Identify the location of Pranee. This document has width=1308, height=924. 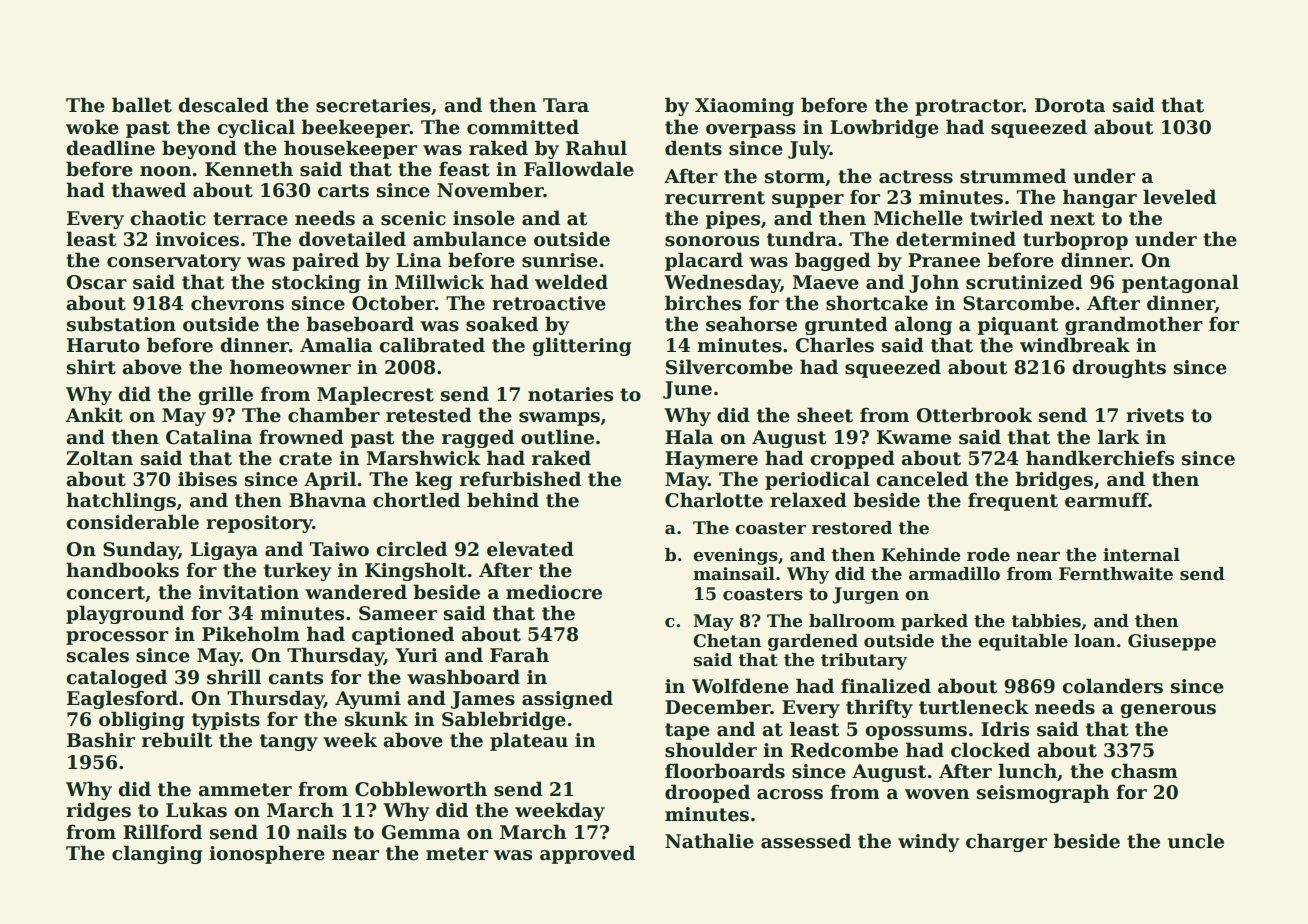
(944, 260).
